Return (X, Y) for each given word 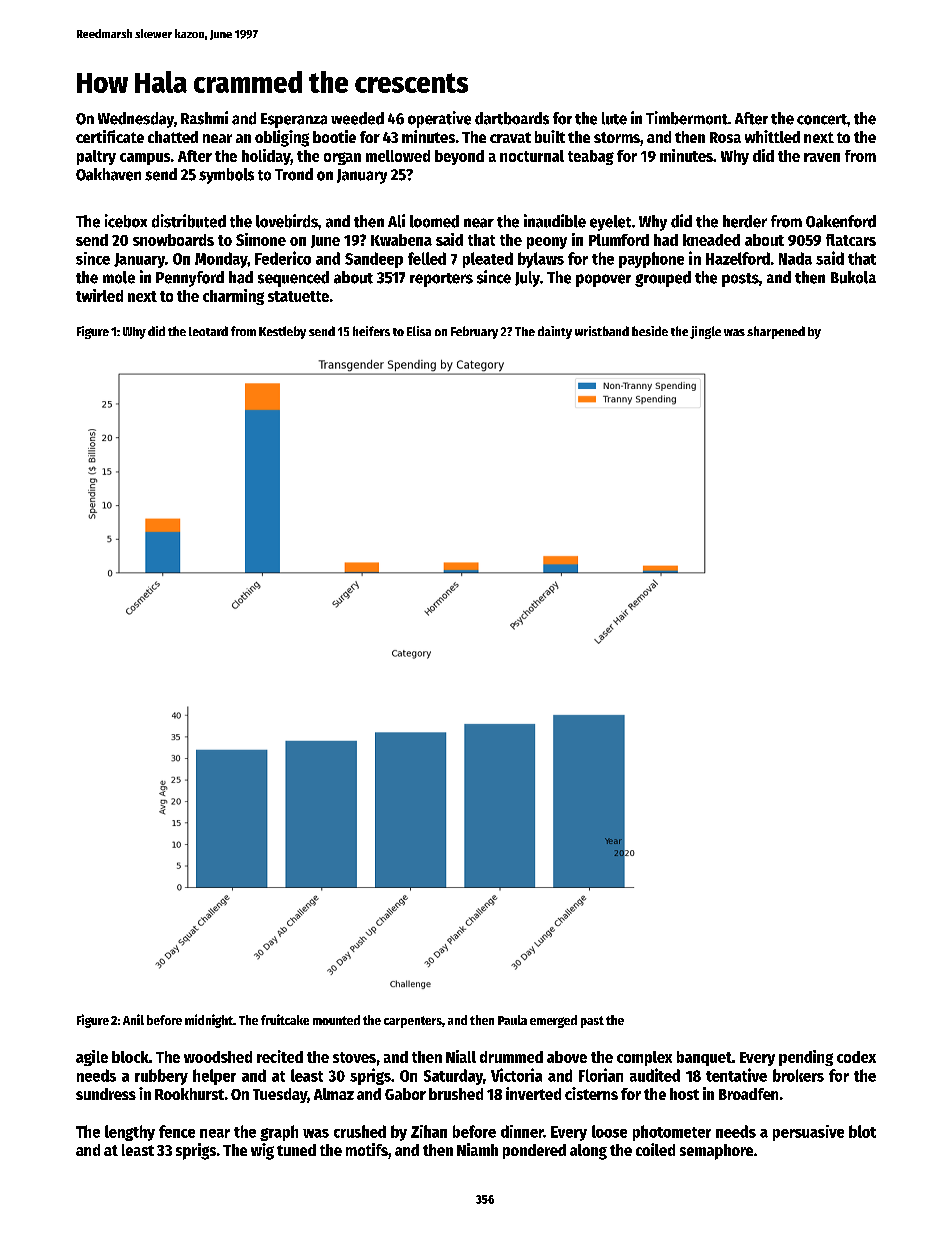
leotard (208, 331)
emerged (553, 1021)
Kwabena (401, 240)
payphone (651, 260)
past (592, 1022)
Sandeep (374, 260)
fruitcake (285, 1019)
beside (650, 331)
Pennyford (190, 279)
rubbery (161, 1077)
